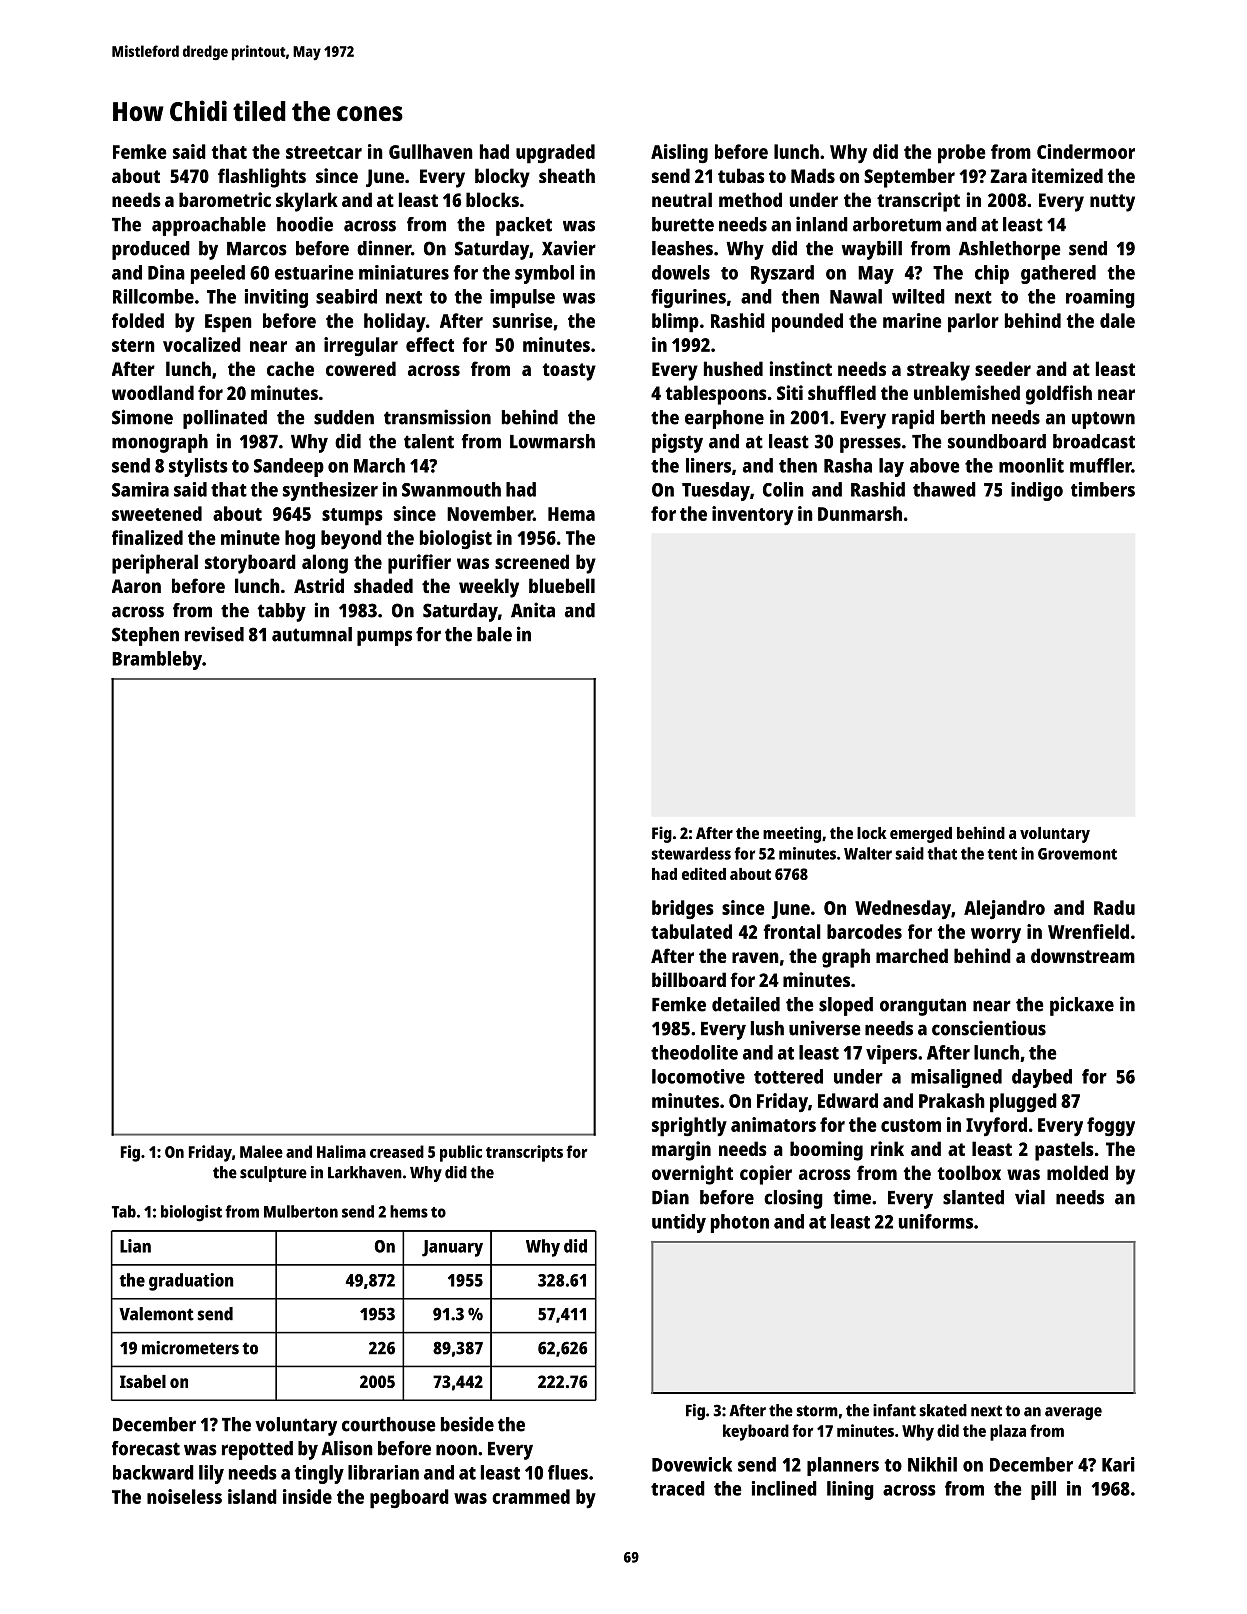 This screenshot has width=1247, height=1614. What do you see at coordinates (157, 660) in the screenshot?
I see `Brambleby` at bounding box center [157, 660].
